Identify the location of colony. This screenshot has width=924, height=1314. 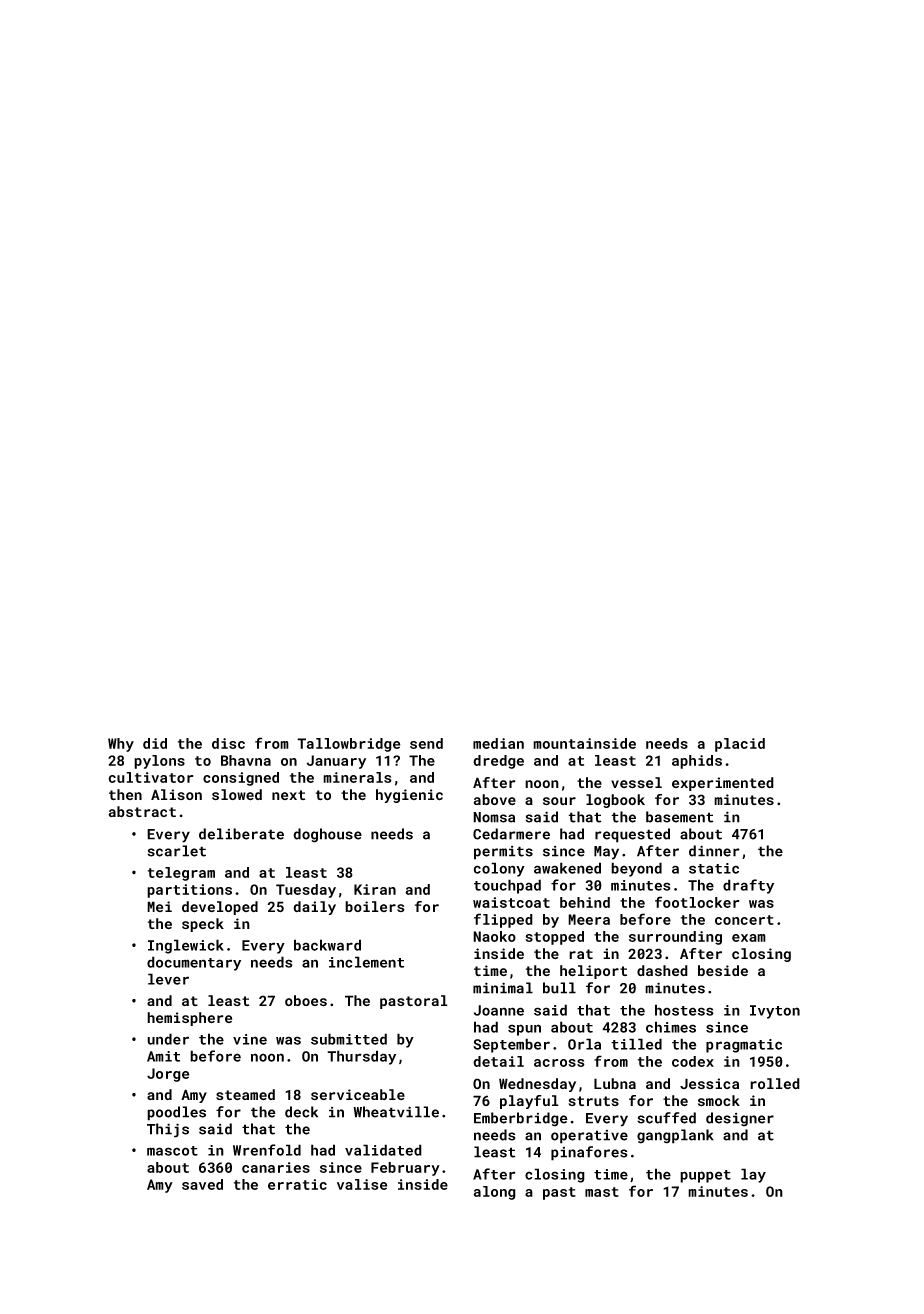
(499, 869).
